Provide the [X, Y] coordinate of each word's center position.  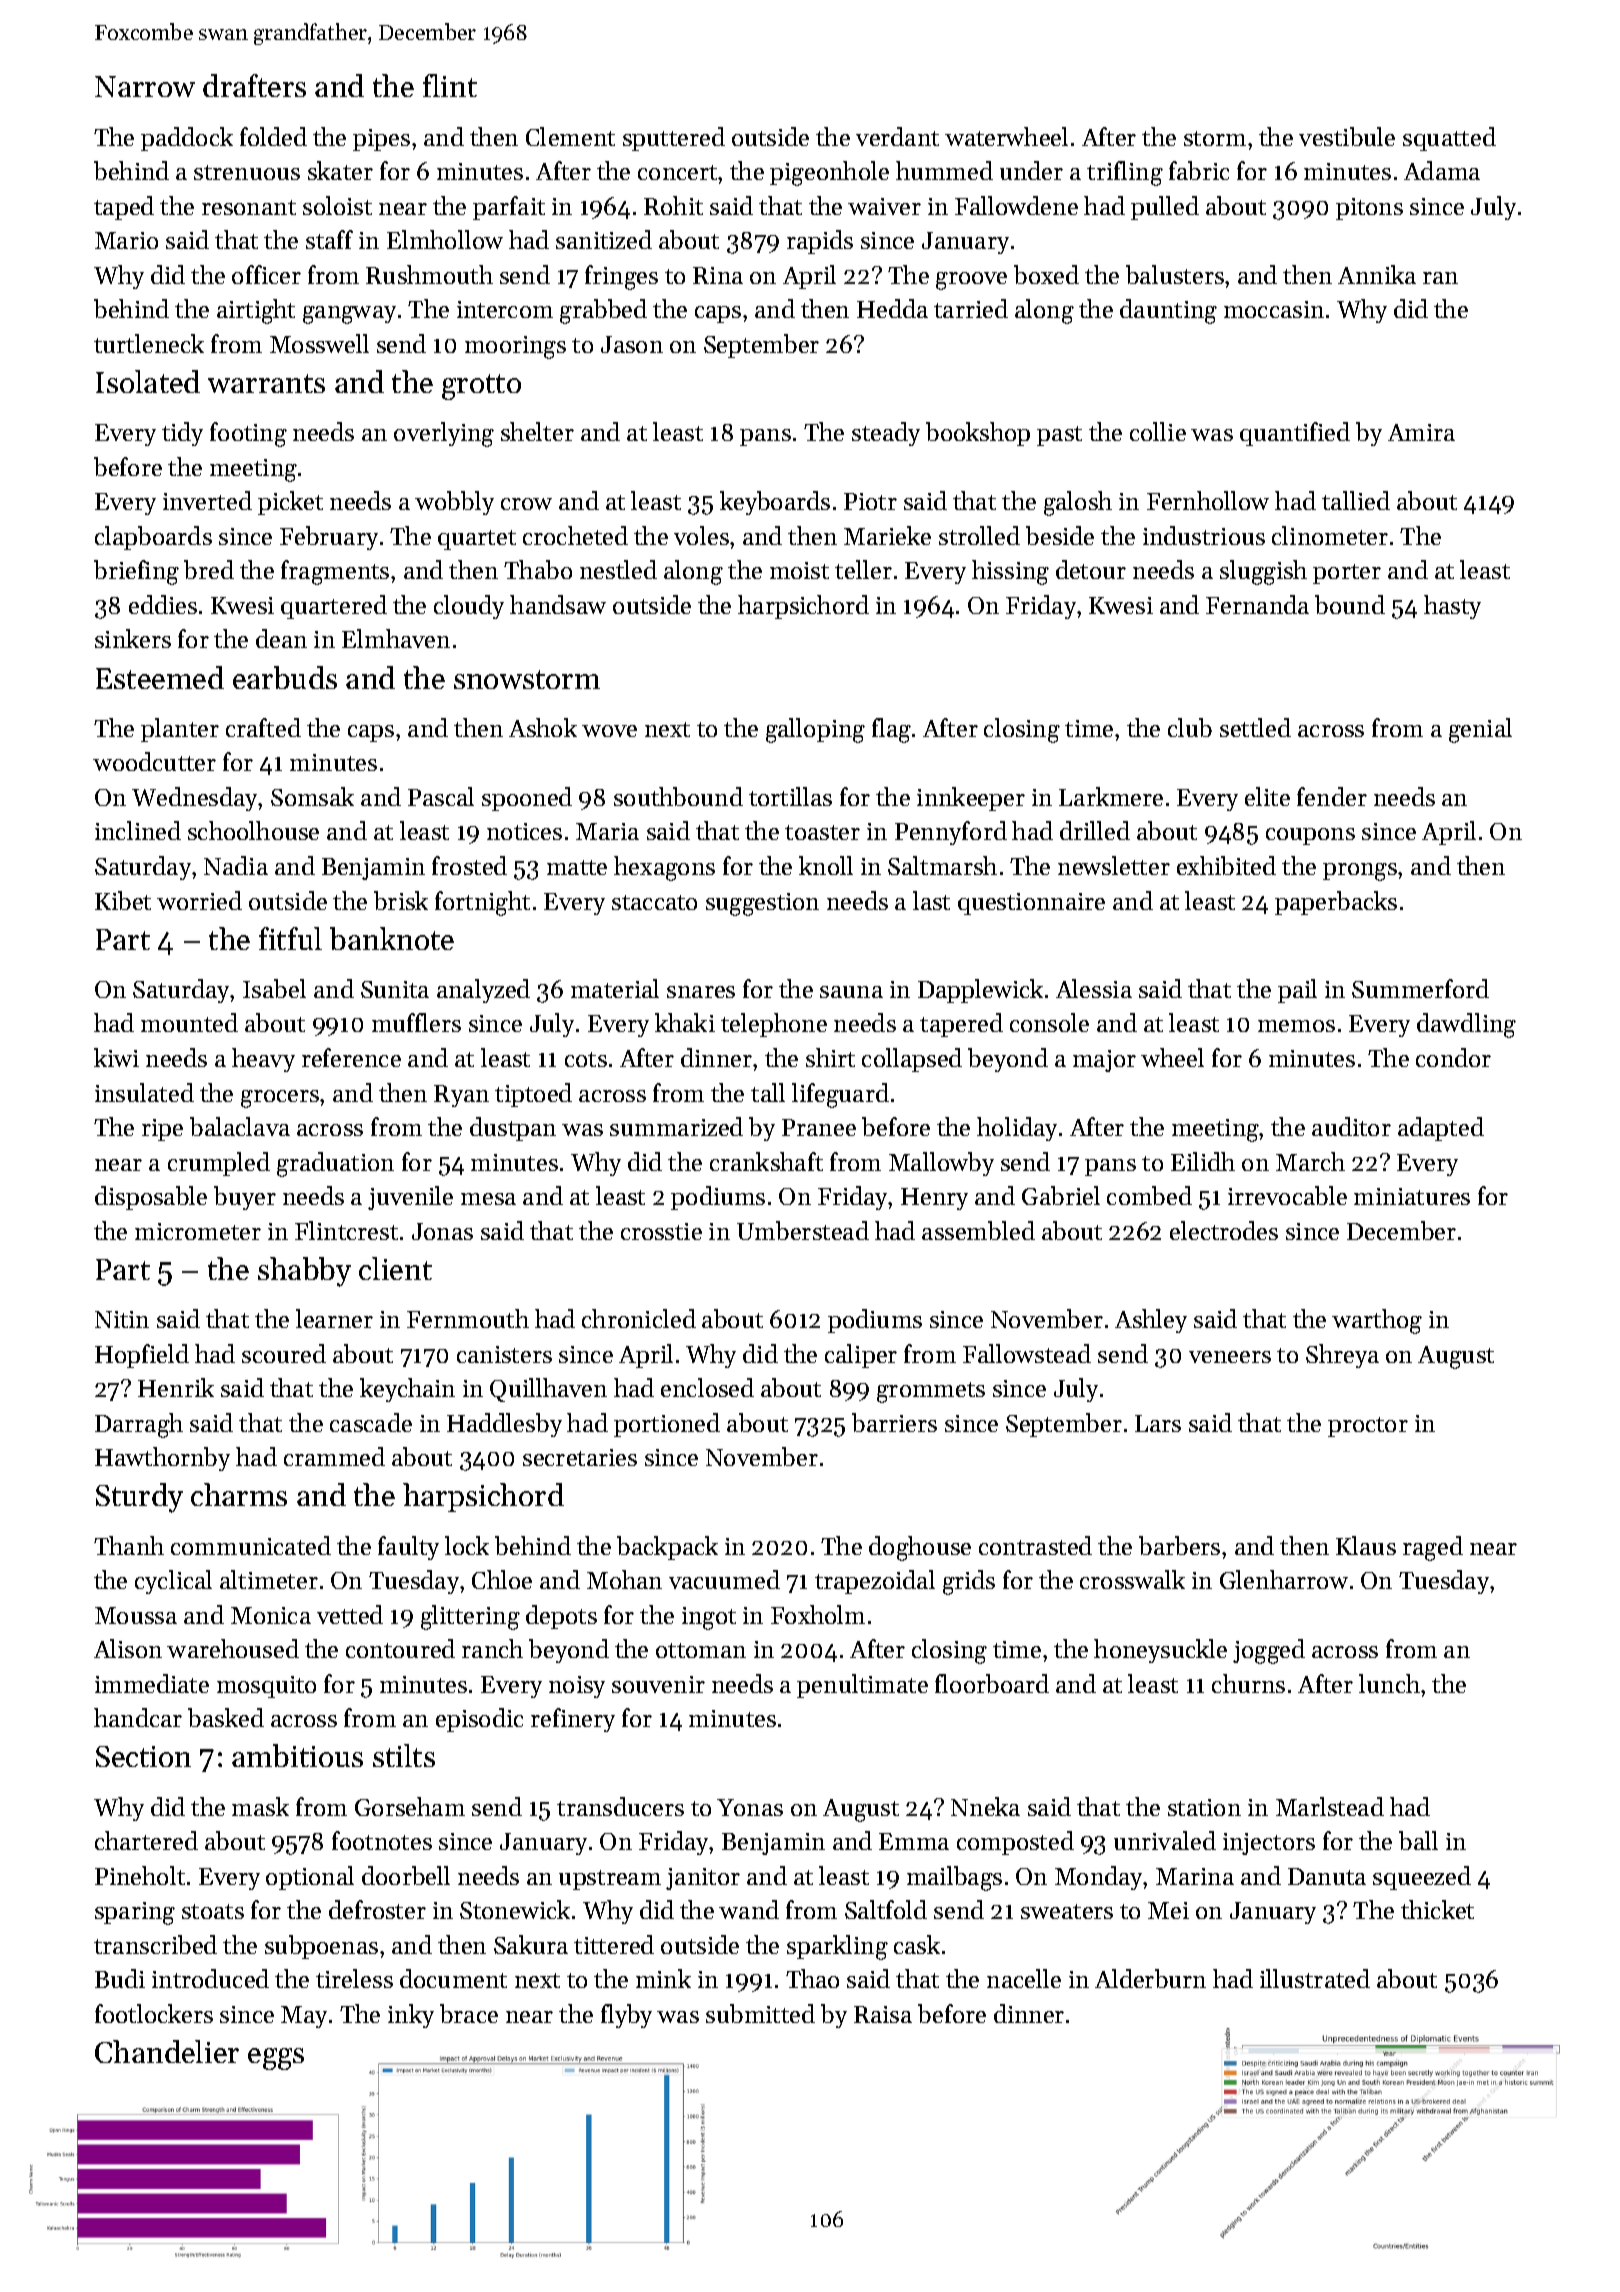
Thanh [129, 1545]
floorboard [992, 1683]
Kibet [123, 900]
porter [1347, 574]
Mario [126, 240]
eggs [276, 2059]
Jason [632, 344]
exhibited [1226, 865]
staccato [654, 902]
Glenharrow [1284, 1579]
